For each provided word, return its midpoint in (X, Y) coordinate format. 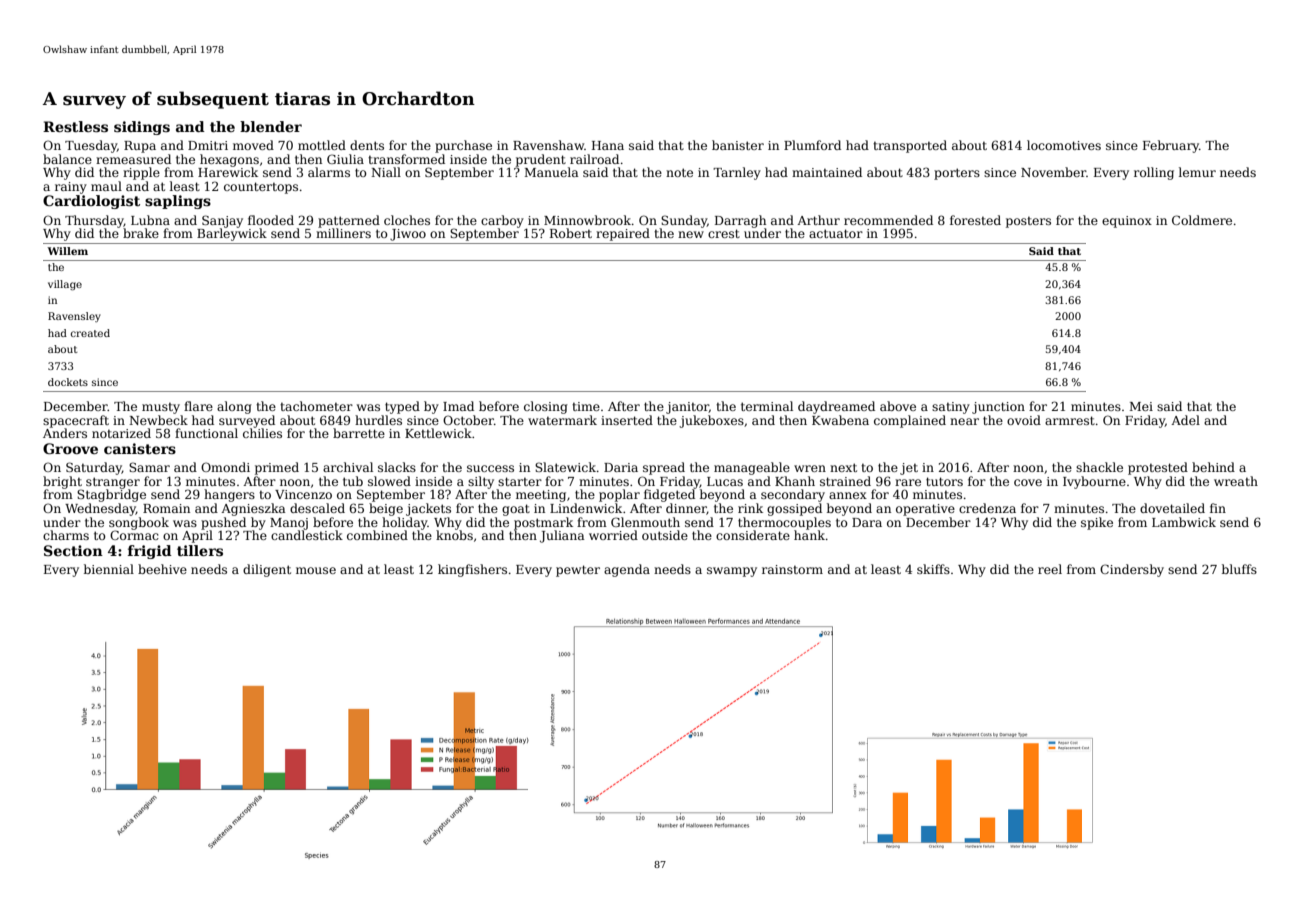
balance (67, 159)
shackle (1099, 467)
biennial (109, 569)
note (679, 172)
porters (957, 174)
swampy (732, 572)
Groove (70, 448)
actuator (836, 233)
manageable (752, 468)
